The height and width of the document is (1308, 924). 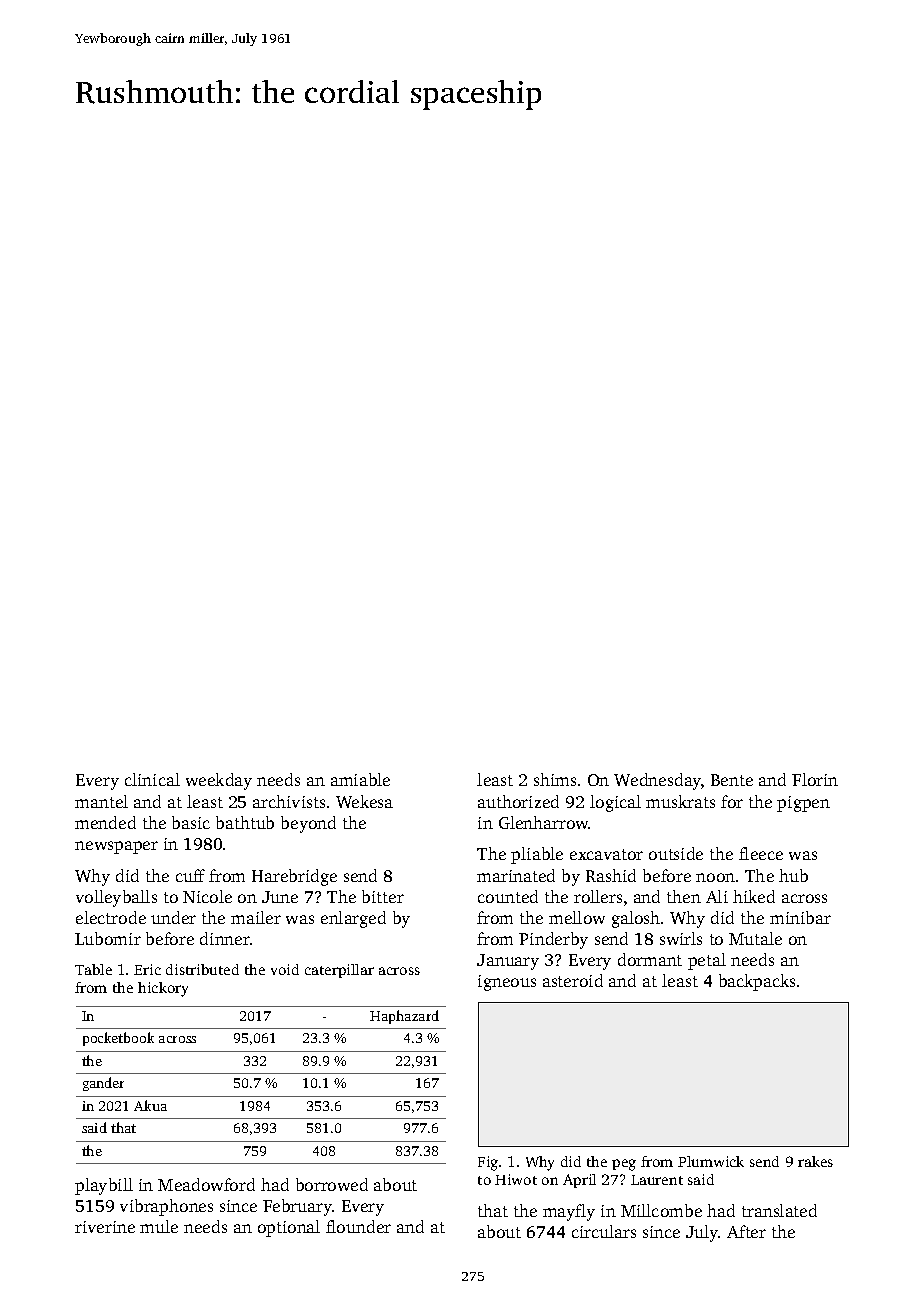 I want to click on Eric, so click(x=147, y=969).
